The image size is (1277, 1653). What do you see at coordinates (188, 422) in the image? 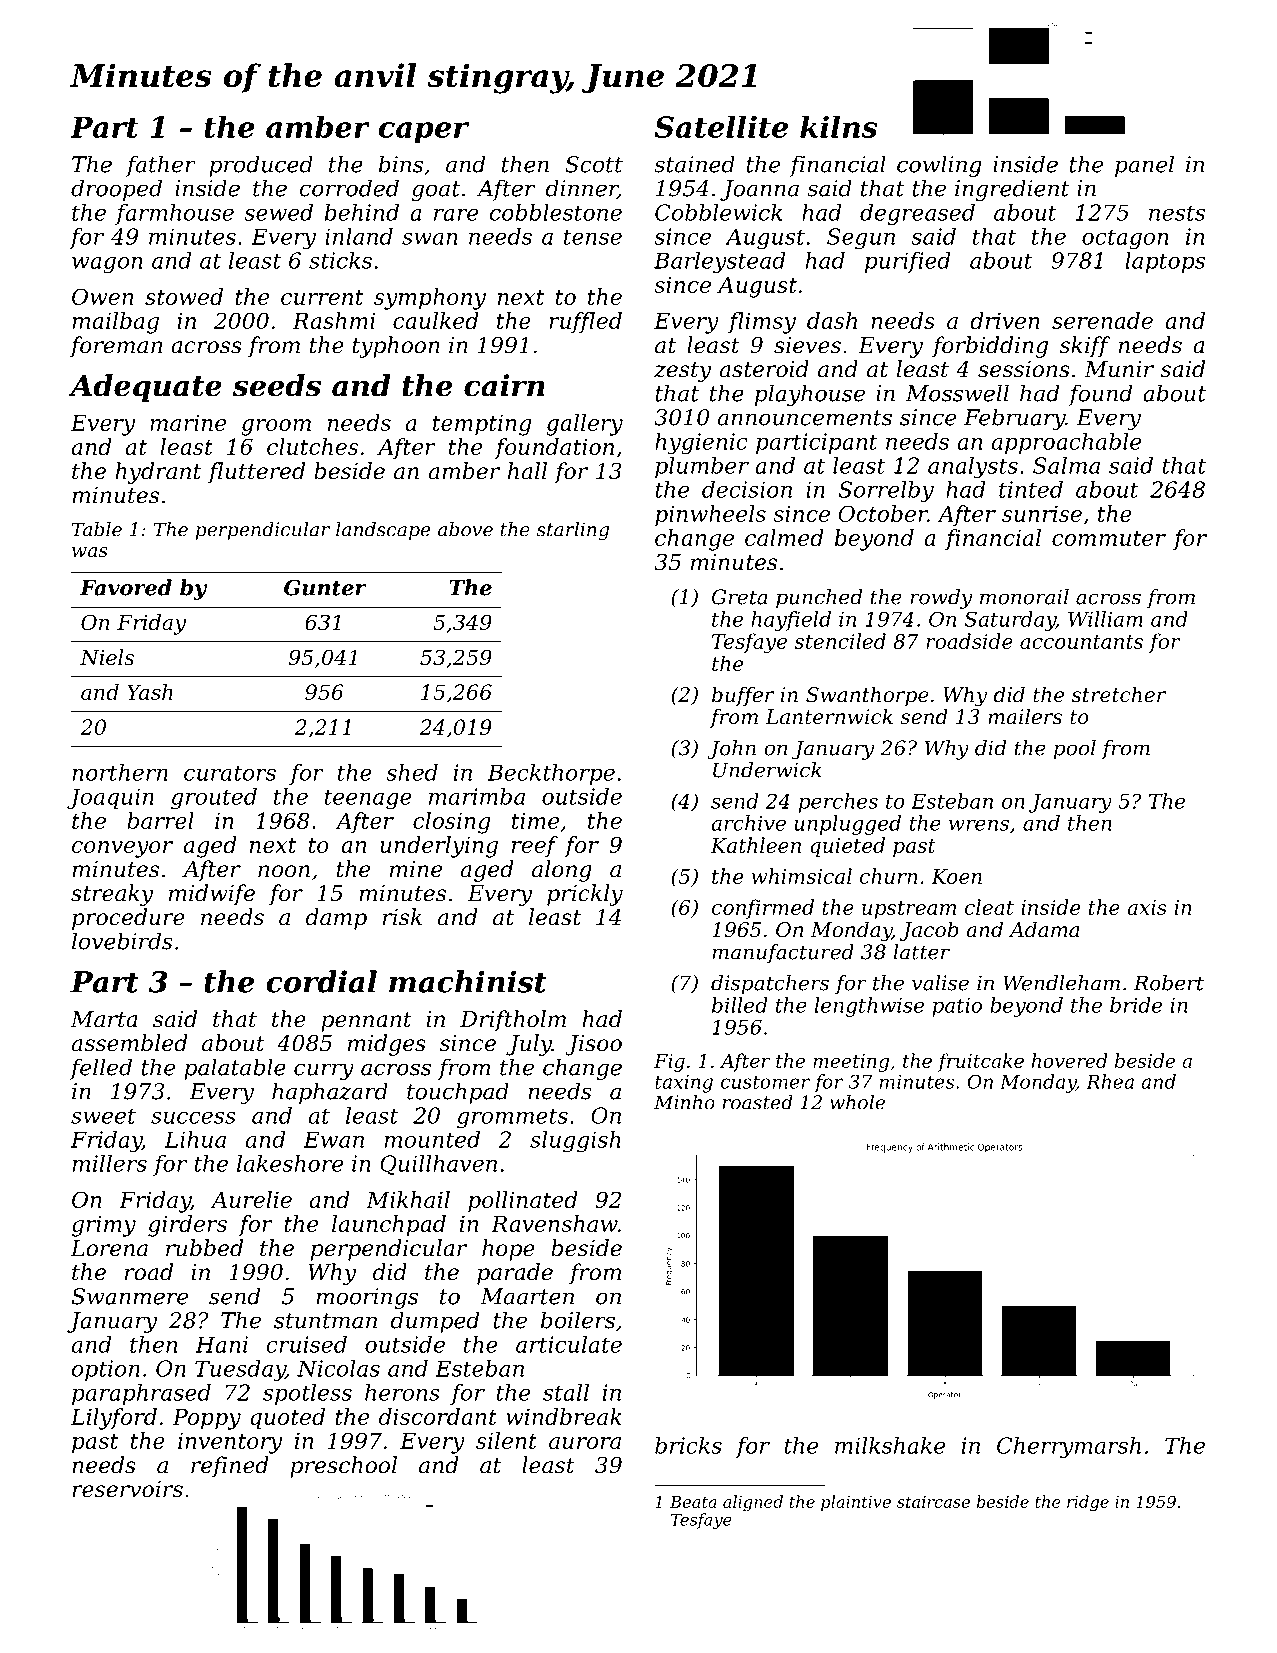
I see `marine` at bounding box center [188, 422].
